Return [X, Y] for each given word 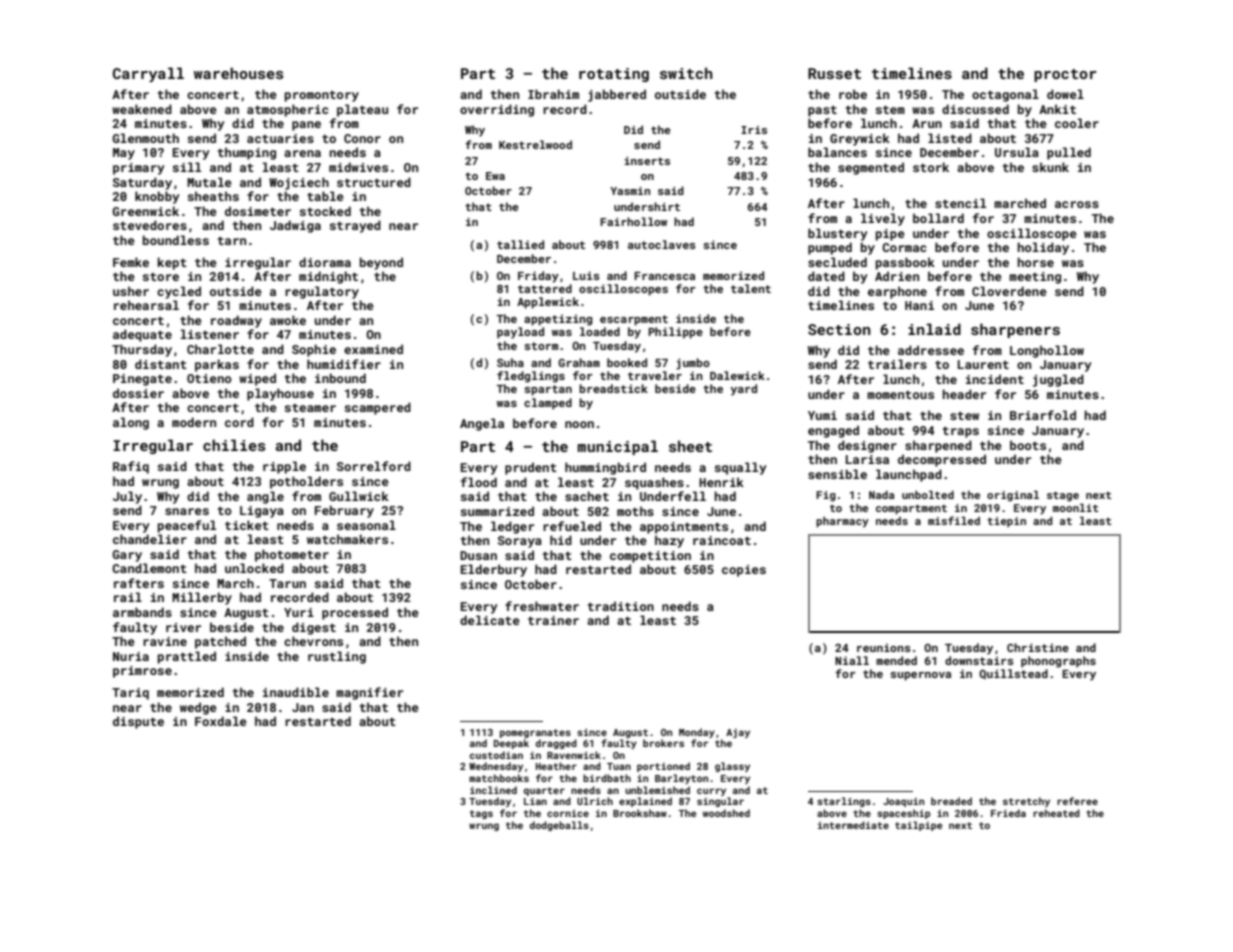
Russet [834, 73]
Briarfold [1043, 415]
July [127, 497]
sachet [587, 496]
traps [961, 432]
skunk [1050, 167]
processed [355, 613]
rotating [614, 75]
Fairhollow [633, 221]
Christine [1038, 647]
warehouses [238, 73]
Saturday [142, 183]
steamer [310, 408]
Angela [482, 424]
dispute [138, 722]
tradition [621, 606]
